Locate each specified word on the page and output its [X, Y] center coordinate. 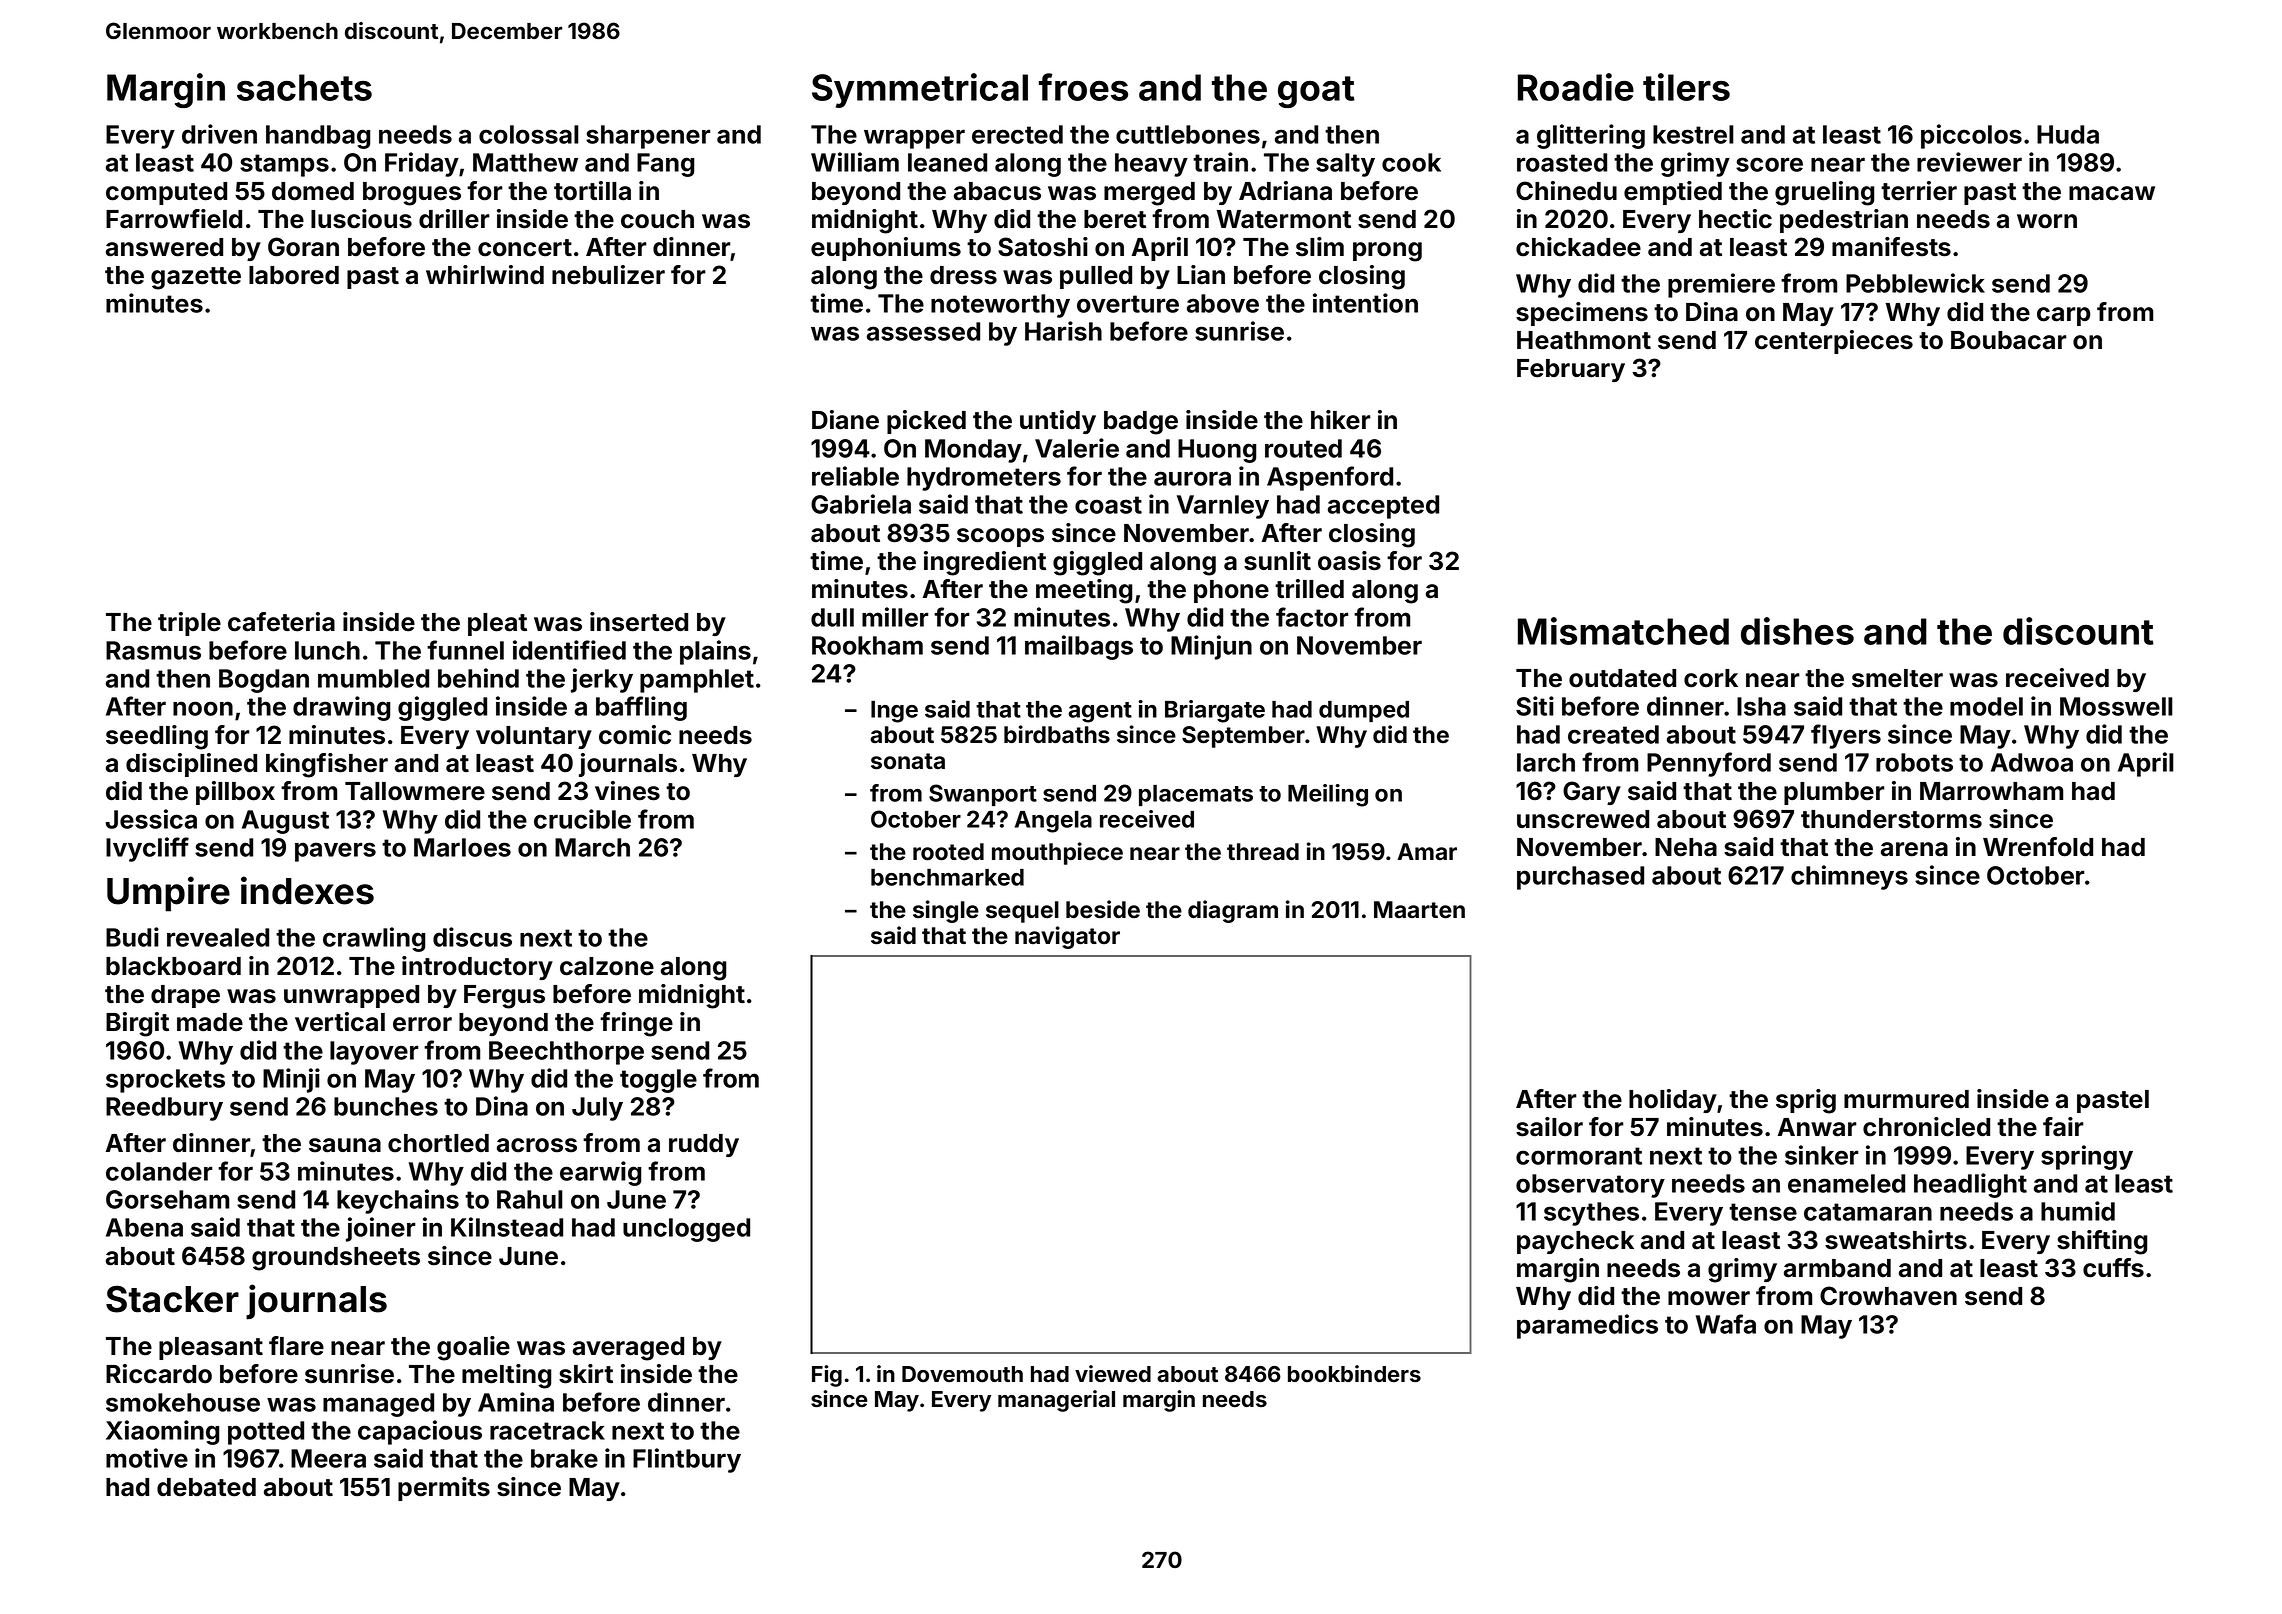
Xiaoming [162, 1432]
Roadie [1576, 87]
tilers [1686, 87]
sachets [304, 87]
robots [1914, 762]
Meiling [1328, 795]
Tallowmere [415, 791]
